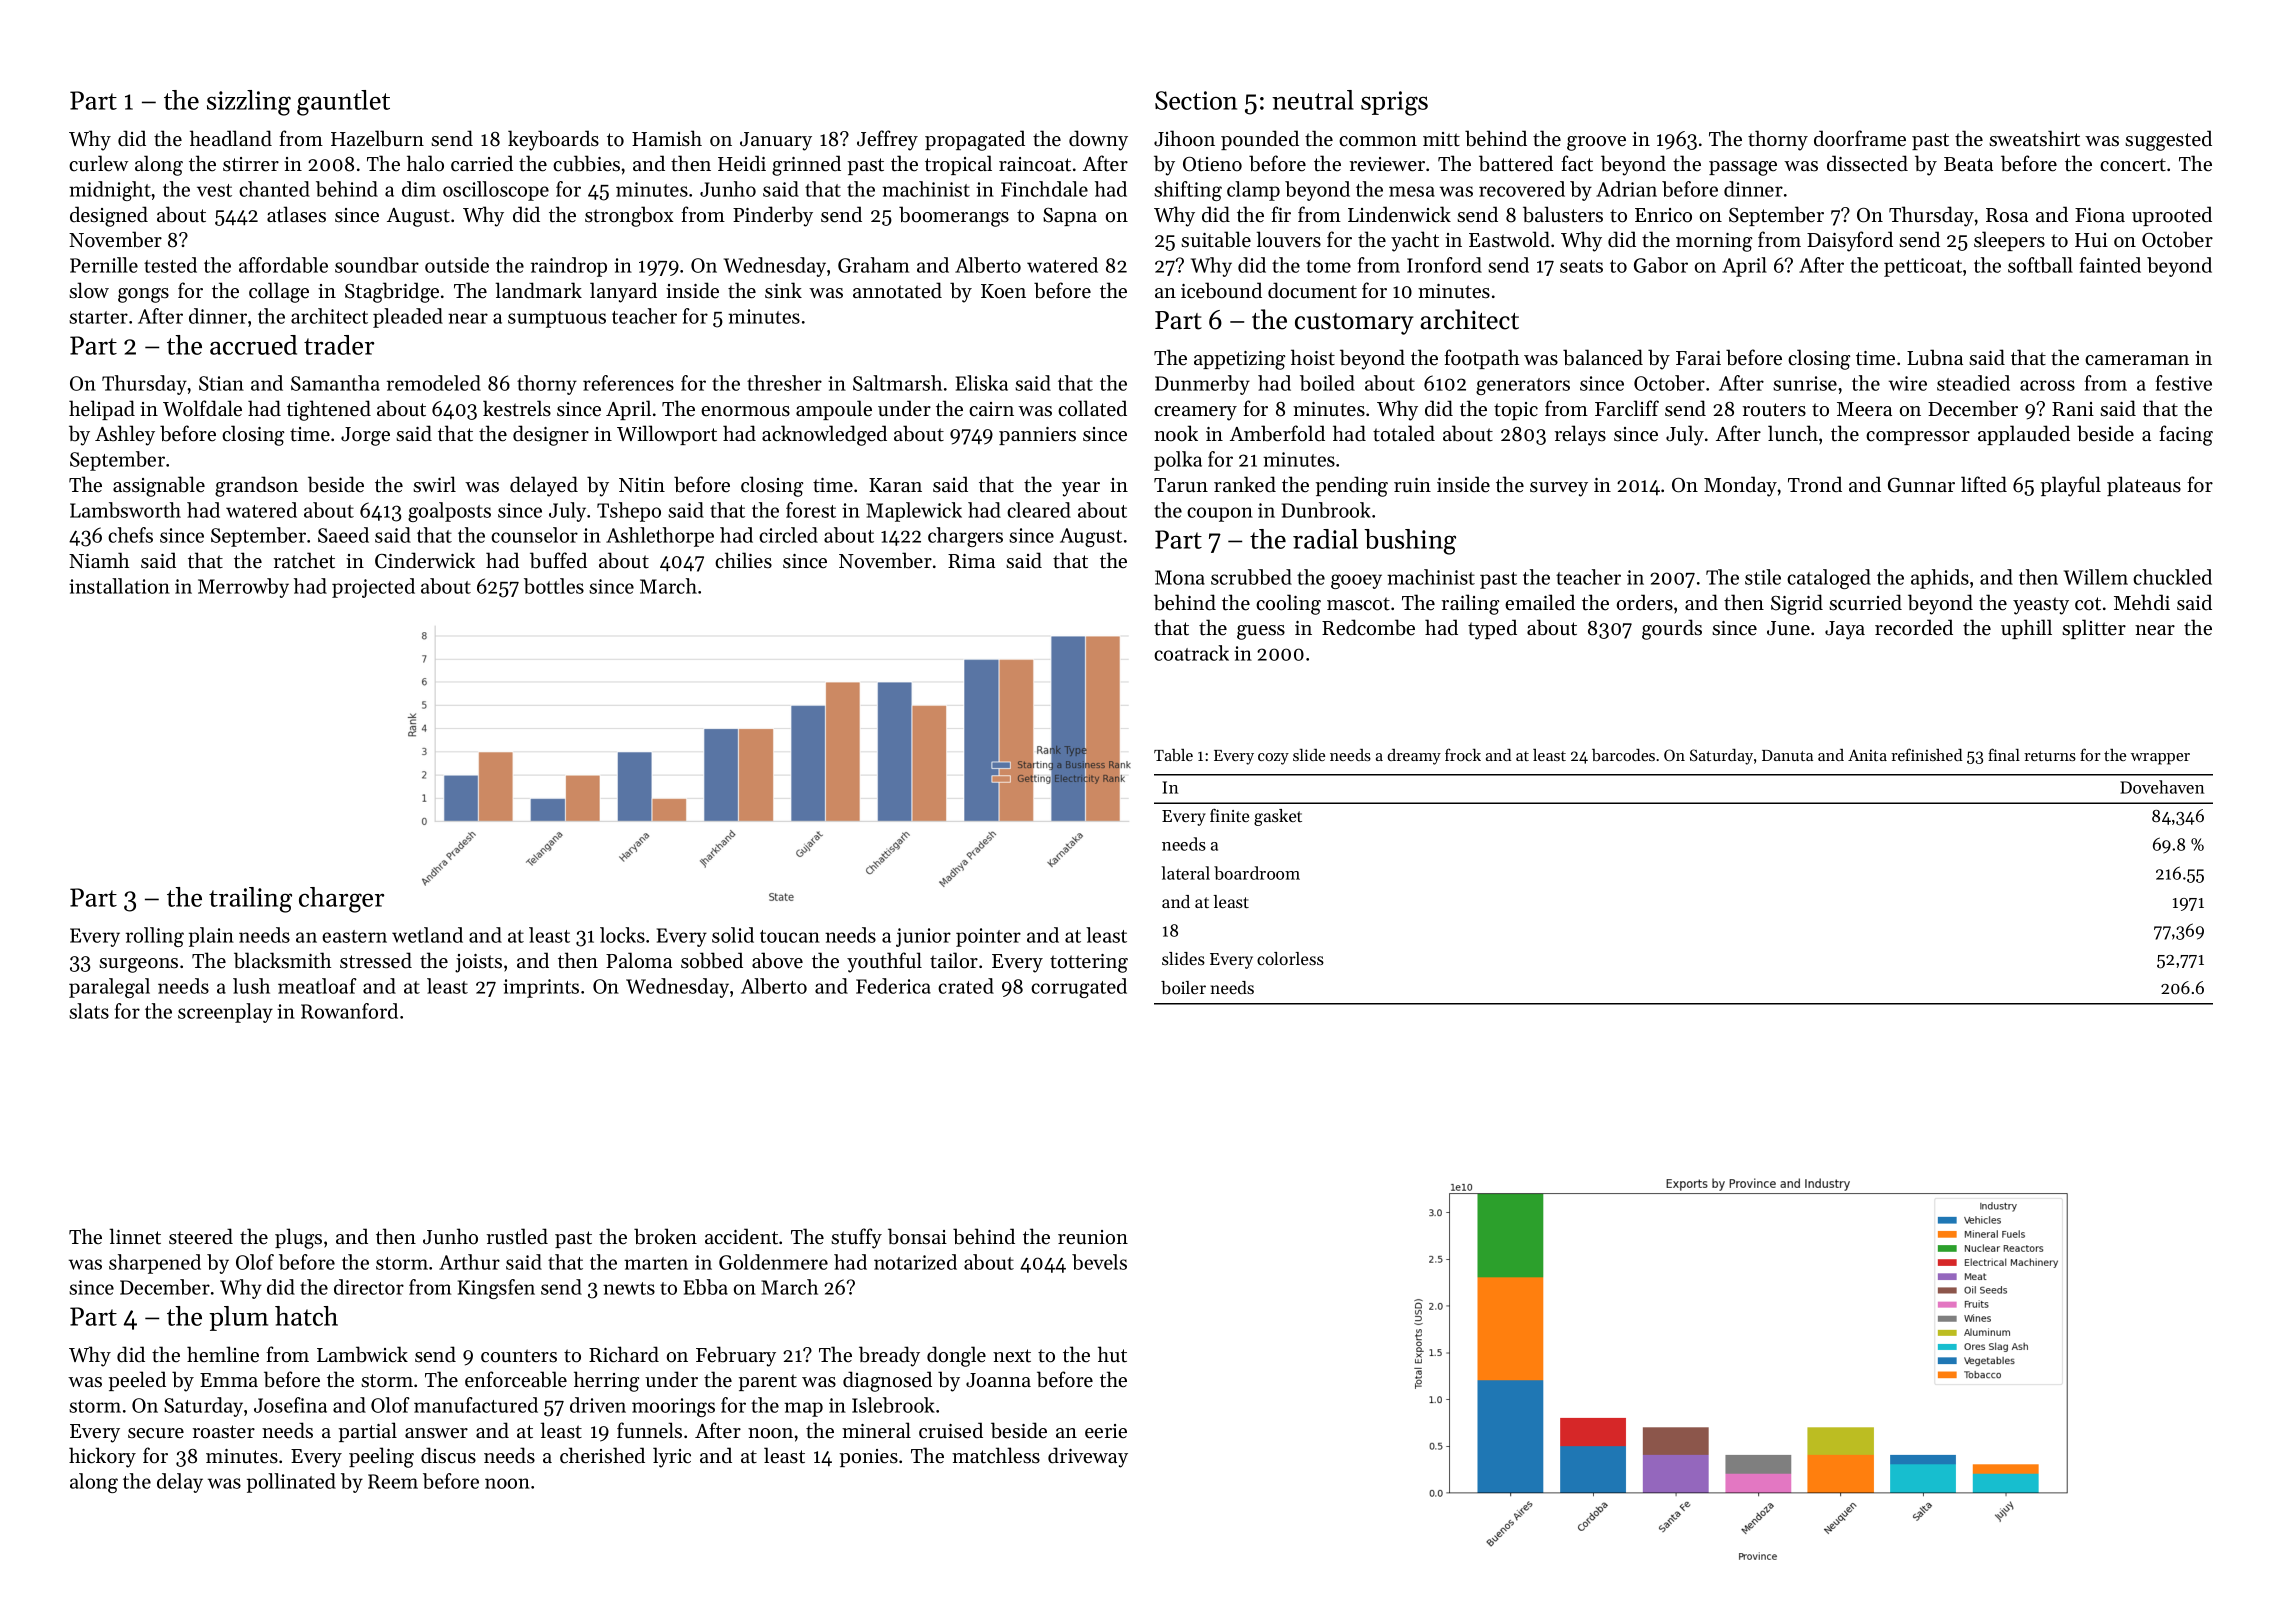  What do you see at coordinates (541, 988) in the image?
I see `imprints` at bounding box center [541, 988].
